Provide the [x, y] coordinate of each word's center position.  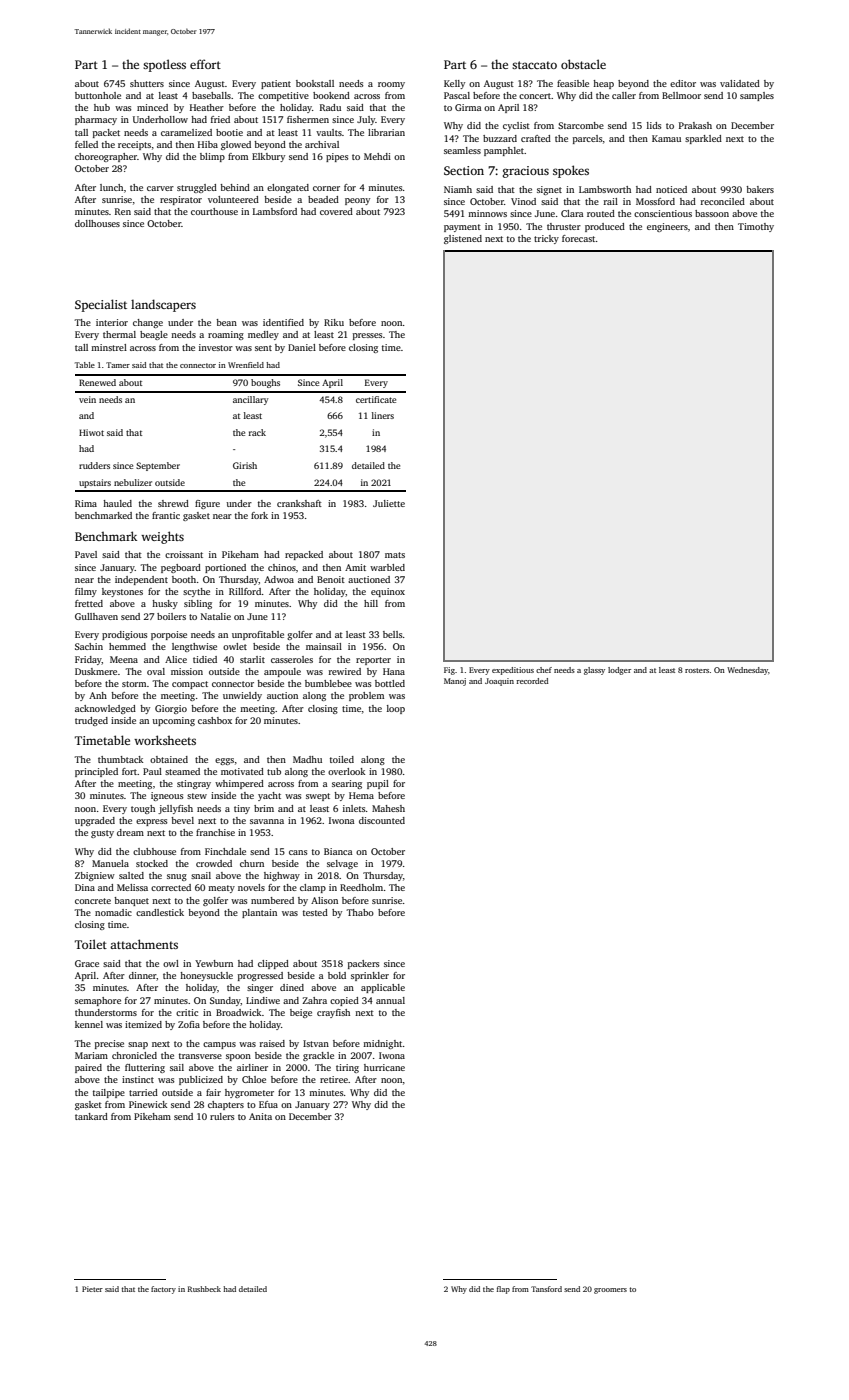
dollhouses [97, 223]
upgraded [95, 821]
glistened [463, 239]
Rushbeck [204, 1289]
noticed [671, 189]
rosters [697, 670]
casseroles [292, 659]
